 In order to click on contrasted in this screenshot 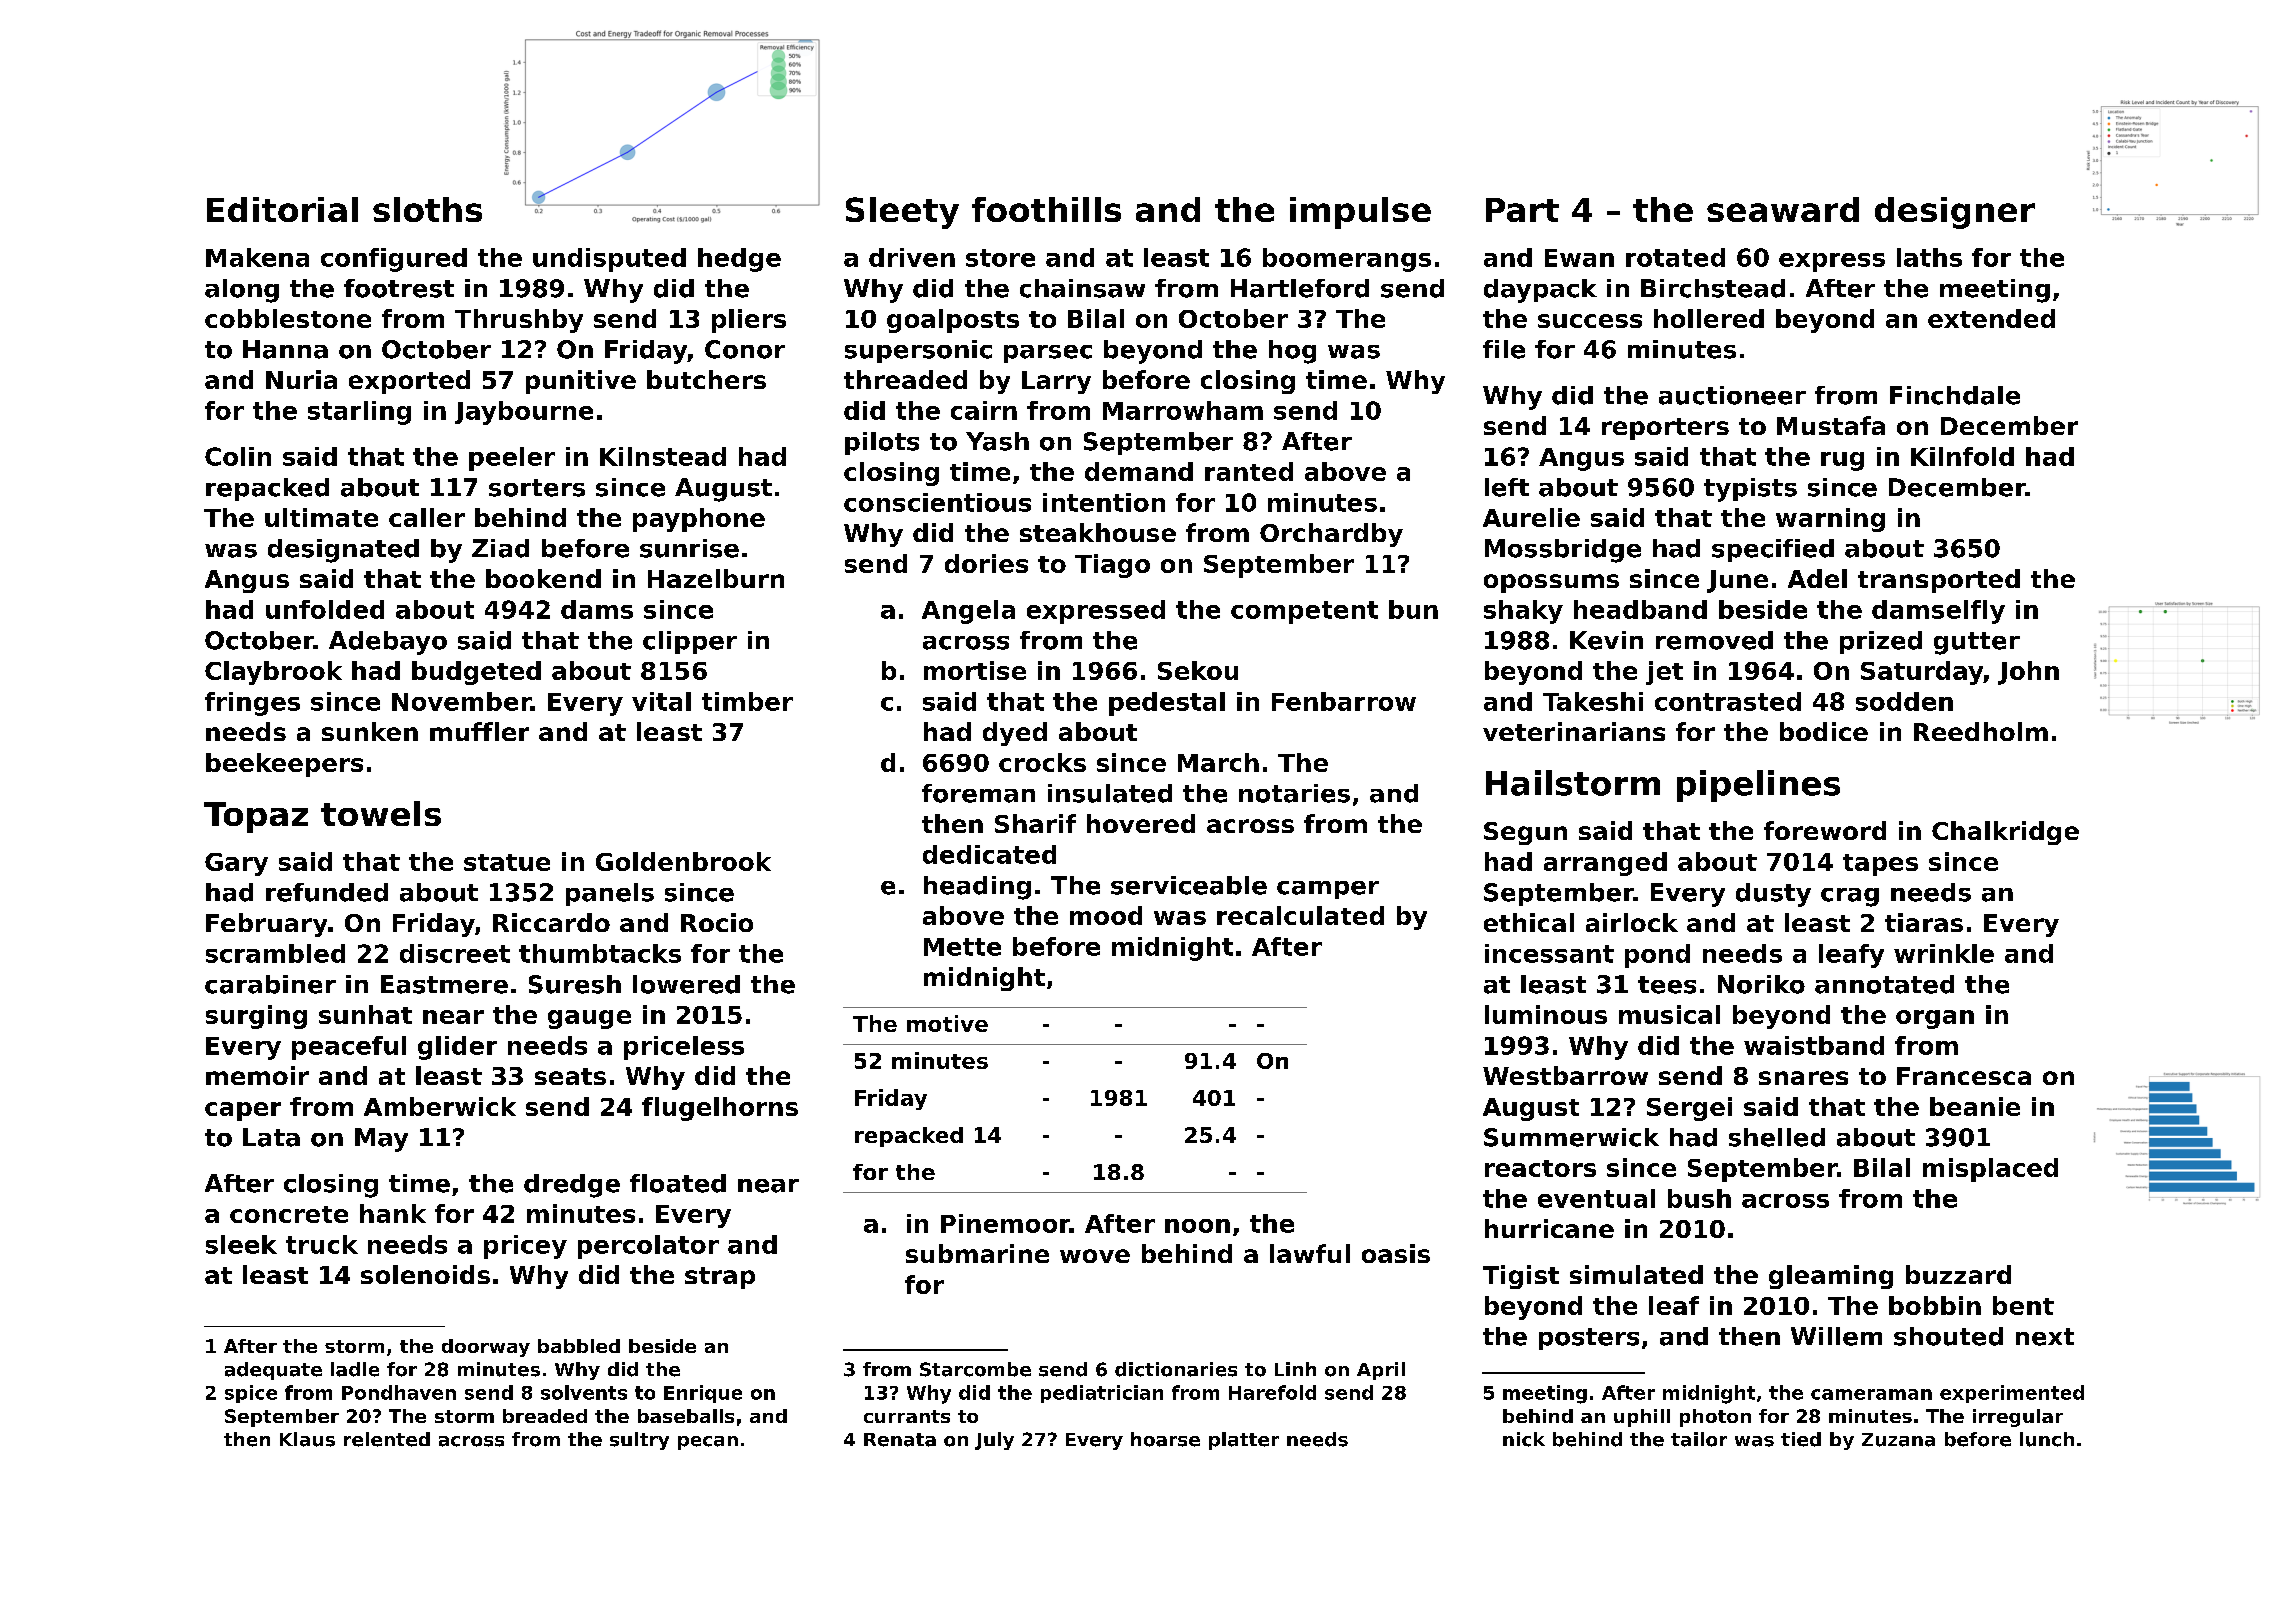, I will do `click(1728, 701)`.
